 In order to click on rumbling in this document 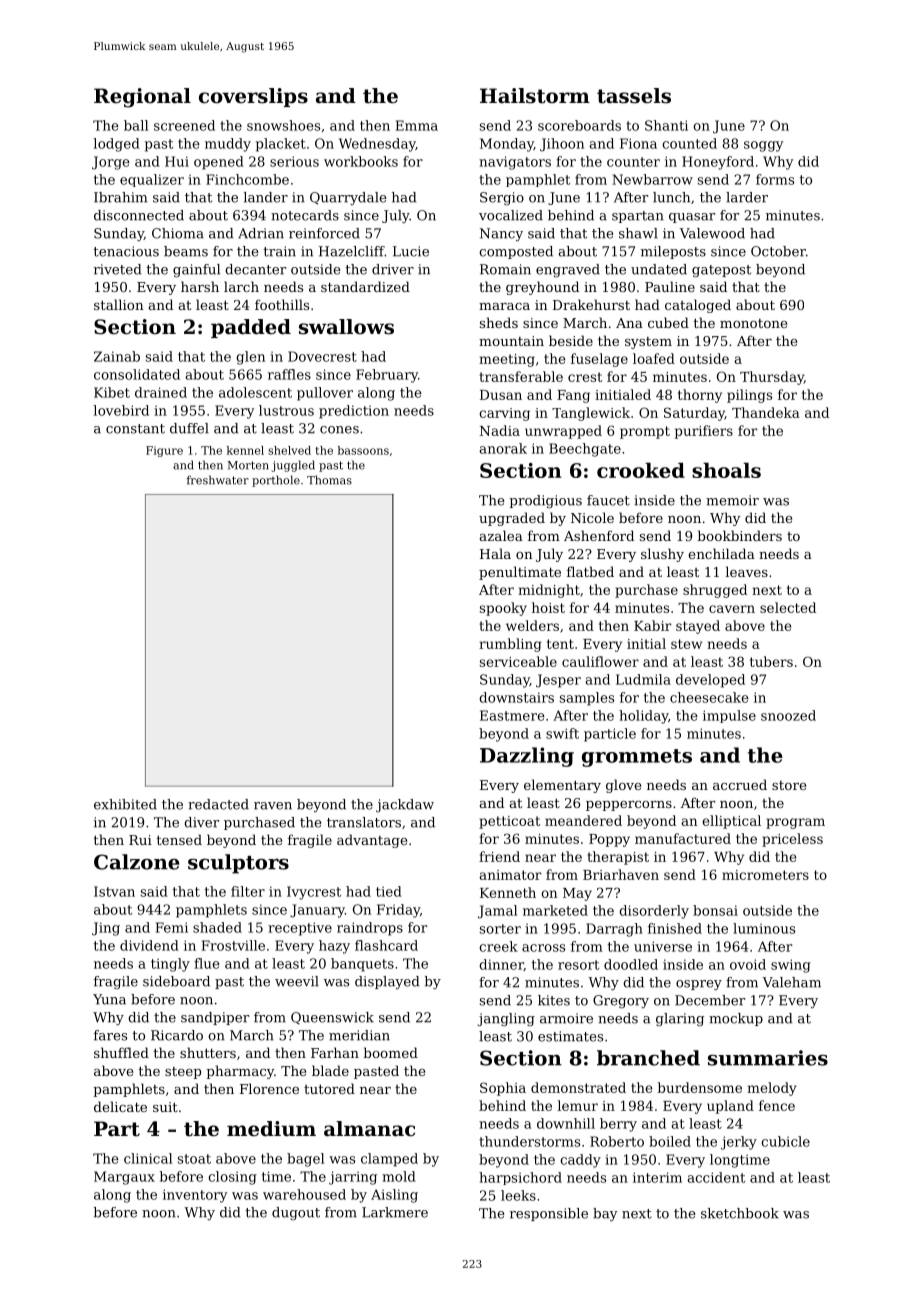, I will do `click(510, 645)`.
